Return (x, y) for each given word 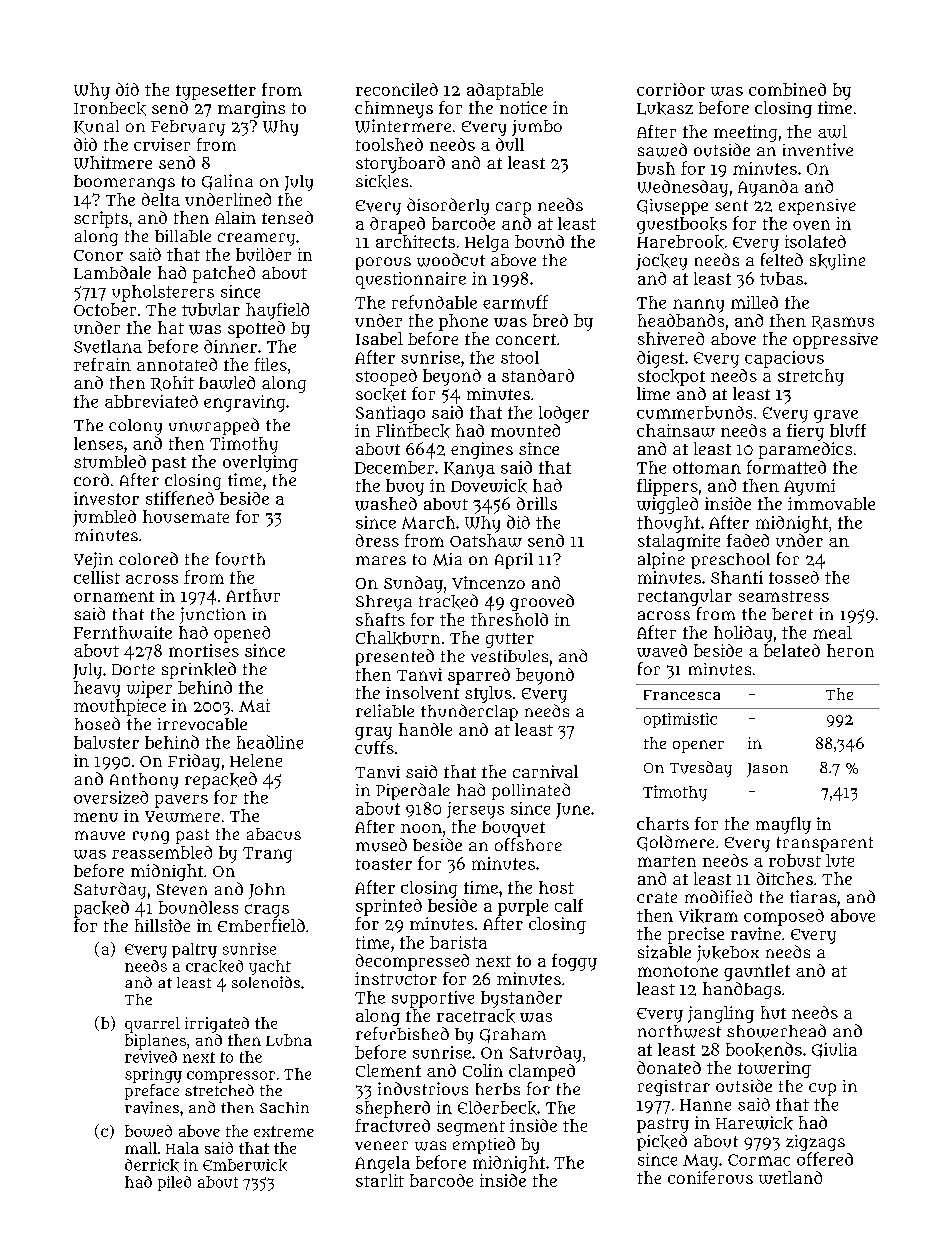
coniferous (710, 1177)
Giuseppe (672, 207)
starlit (380, 1180)
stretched (219, 1090)
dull (510, 144)
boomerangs (124, 183)
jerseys (475, 810)
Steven (182, 890)
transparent (825, 844)
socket (381, 395)
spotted (256, 329)
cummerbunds (694, 412)
